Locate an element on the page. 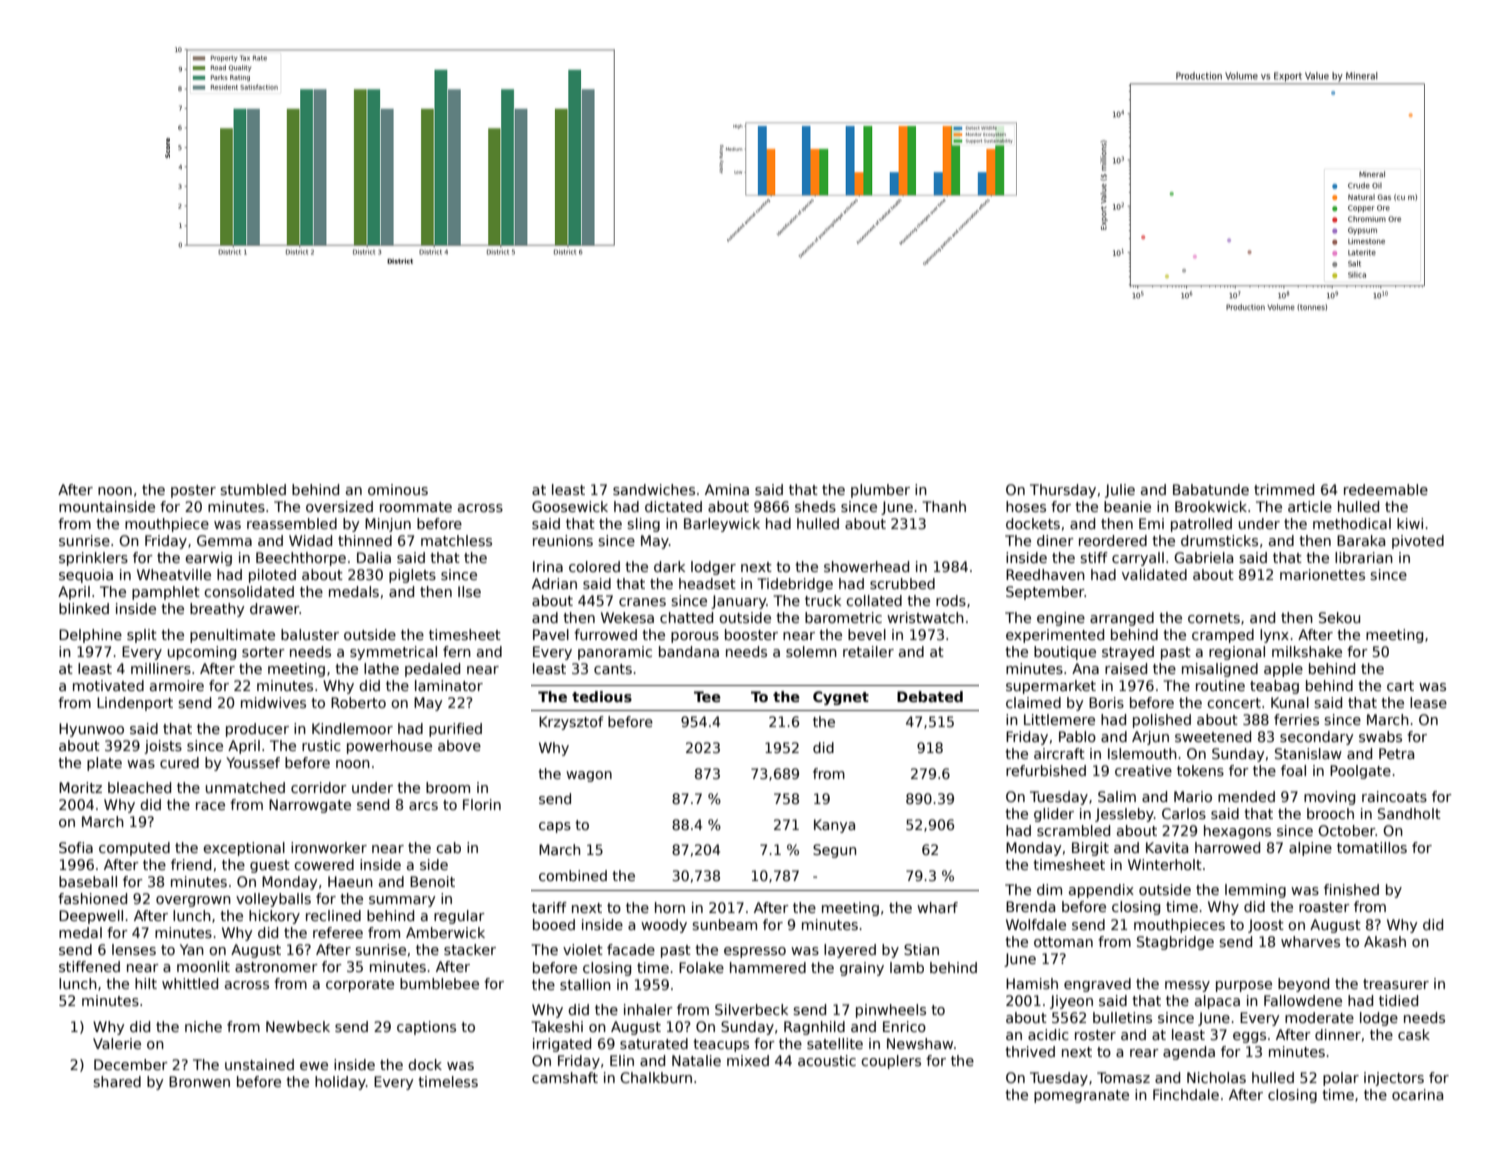  Petra is located at coordinates (1396, 753).
